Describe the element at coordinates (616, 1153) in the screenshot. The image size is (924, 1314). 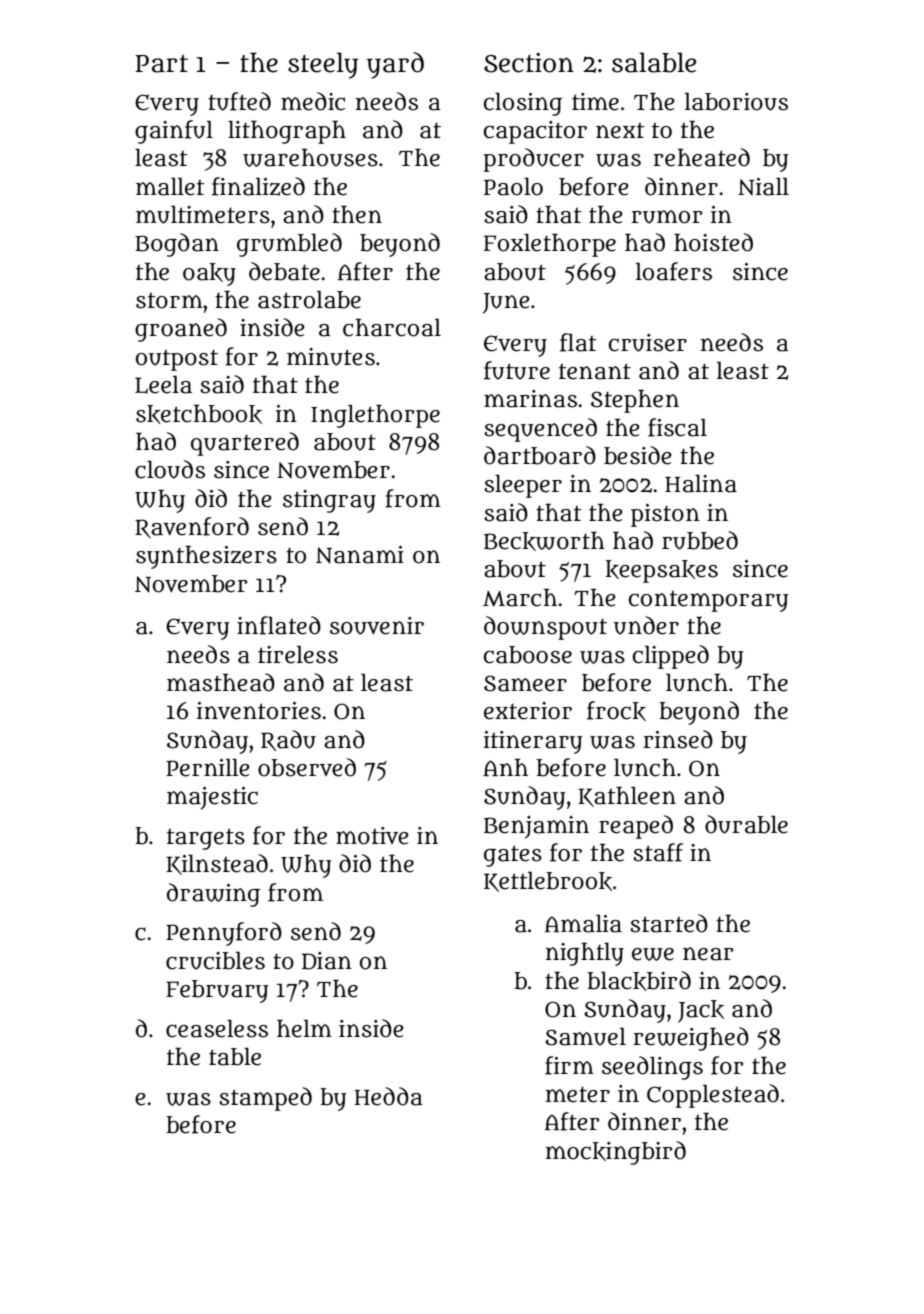
I see `mockingbird` at that location.
